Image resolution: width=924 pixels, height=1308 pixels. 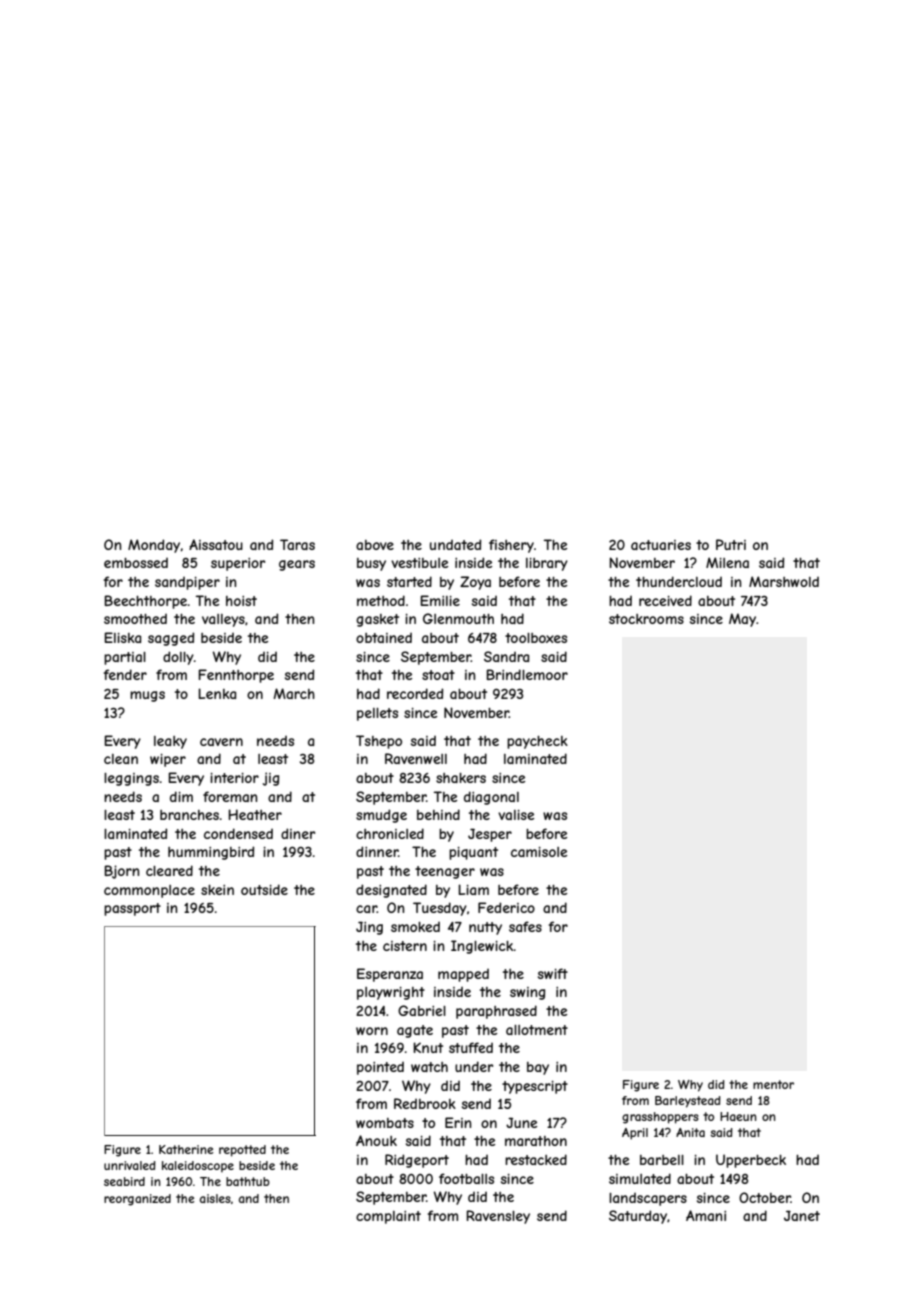 What do you see at coordinates (216, 544) in the document?
I see `Aissatou` at bounding box center [216, 544].
